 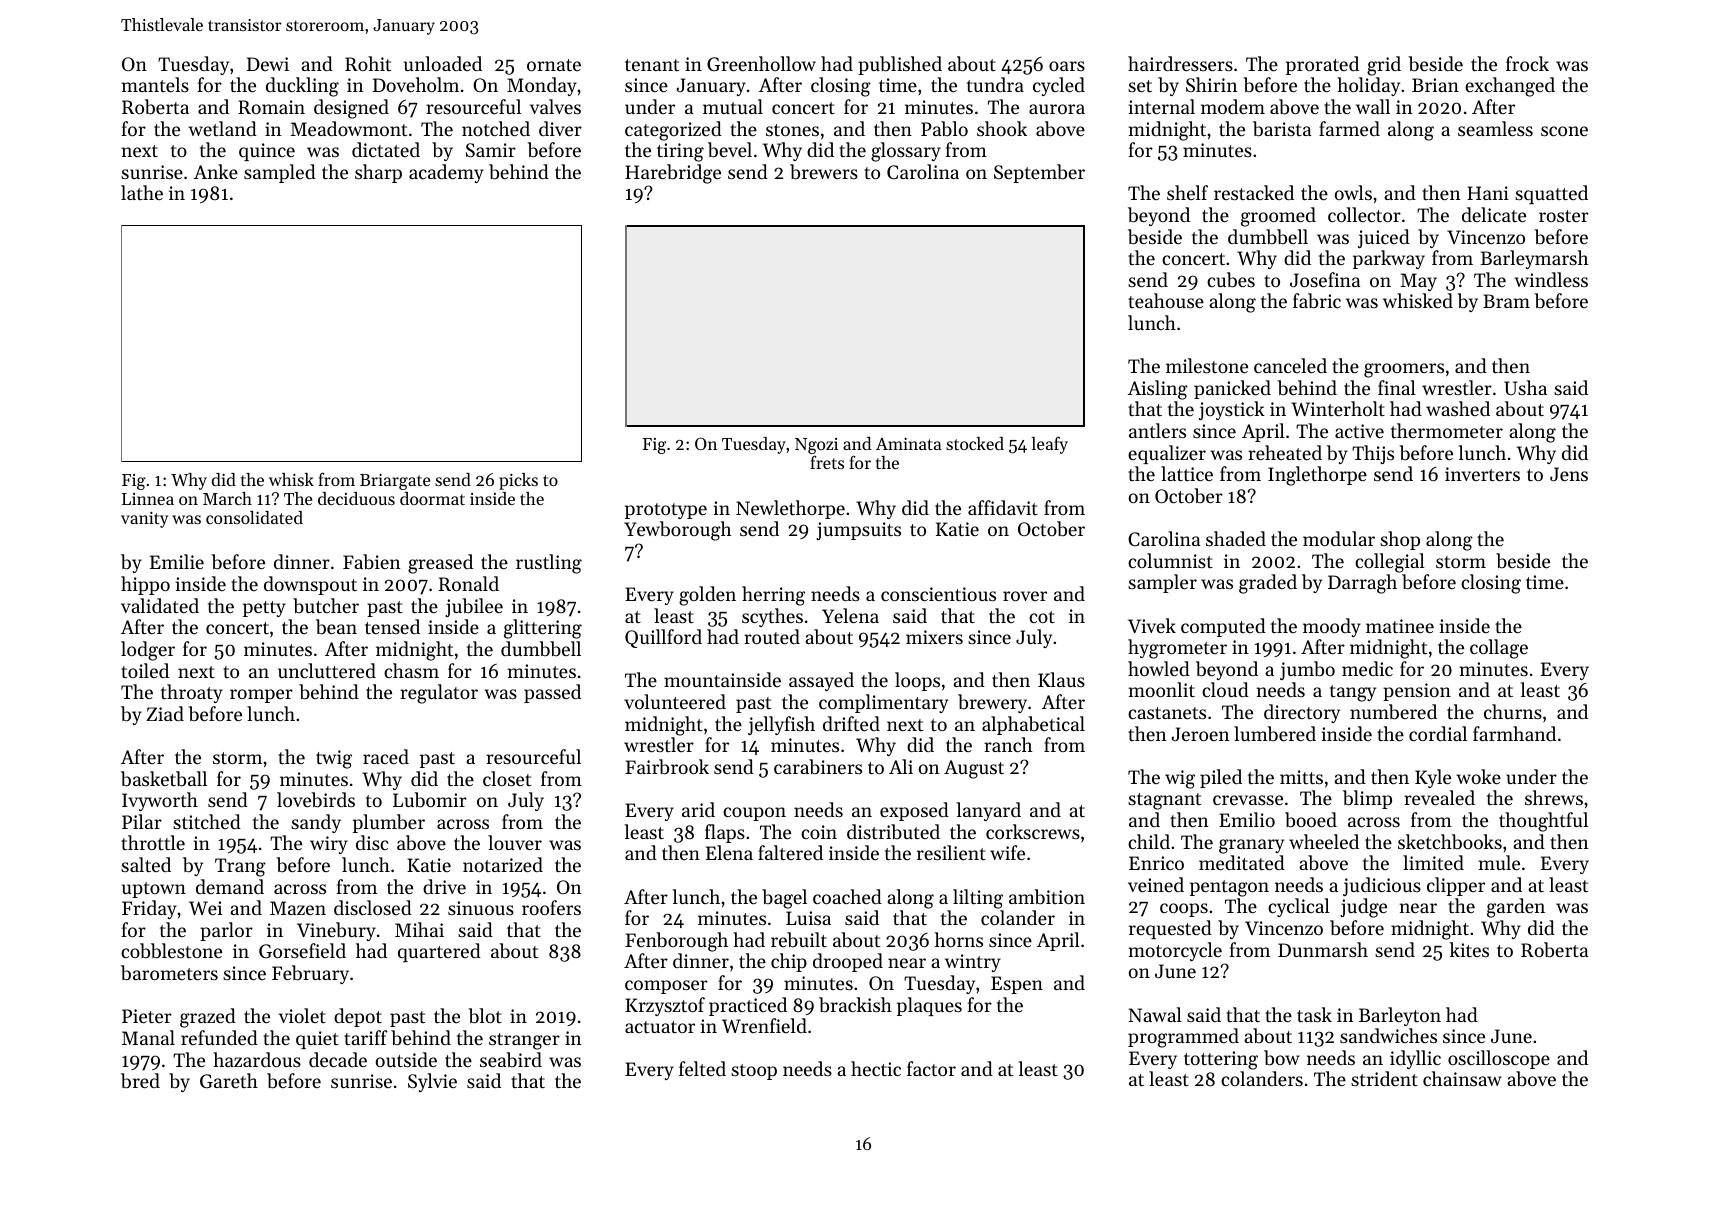 I want to click on cot, so click(x=1042, y=617).
